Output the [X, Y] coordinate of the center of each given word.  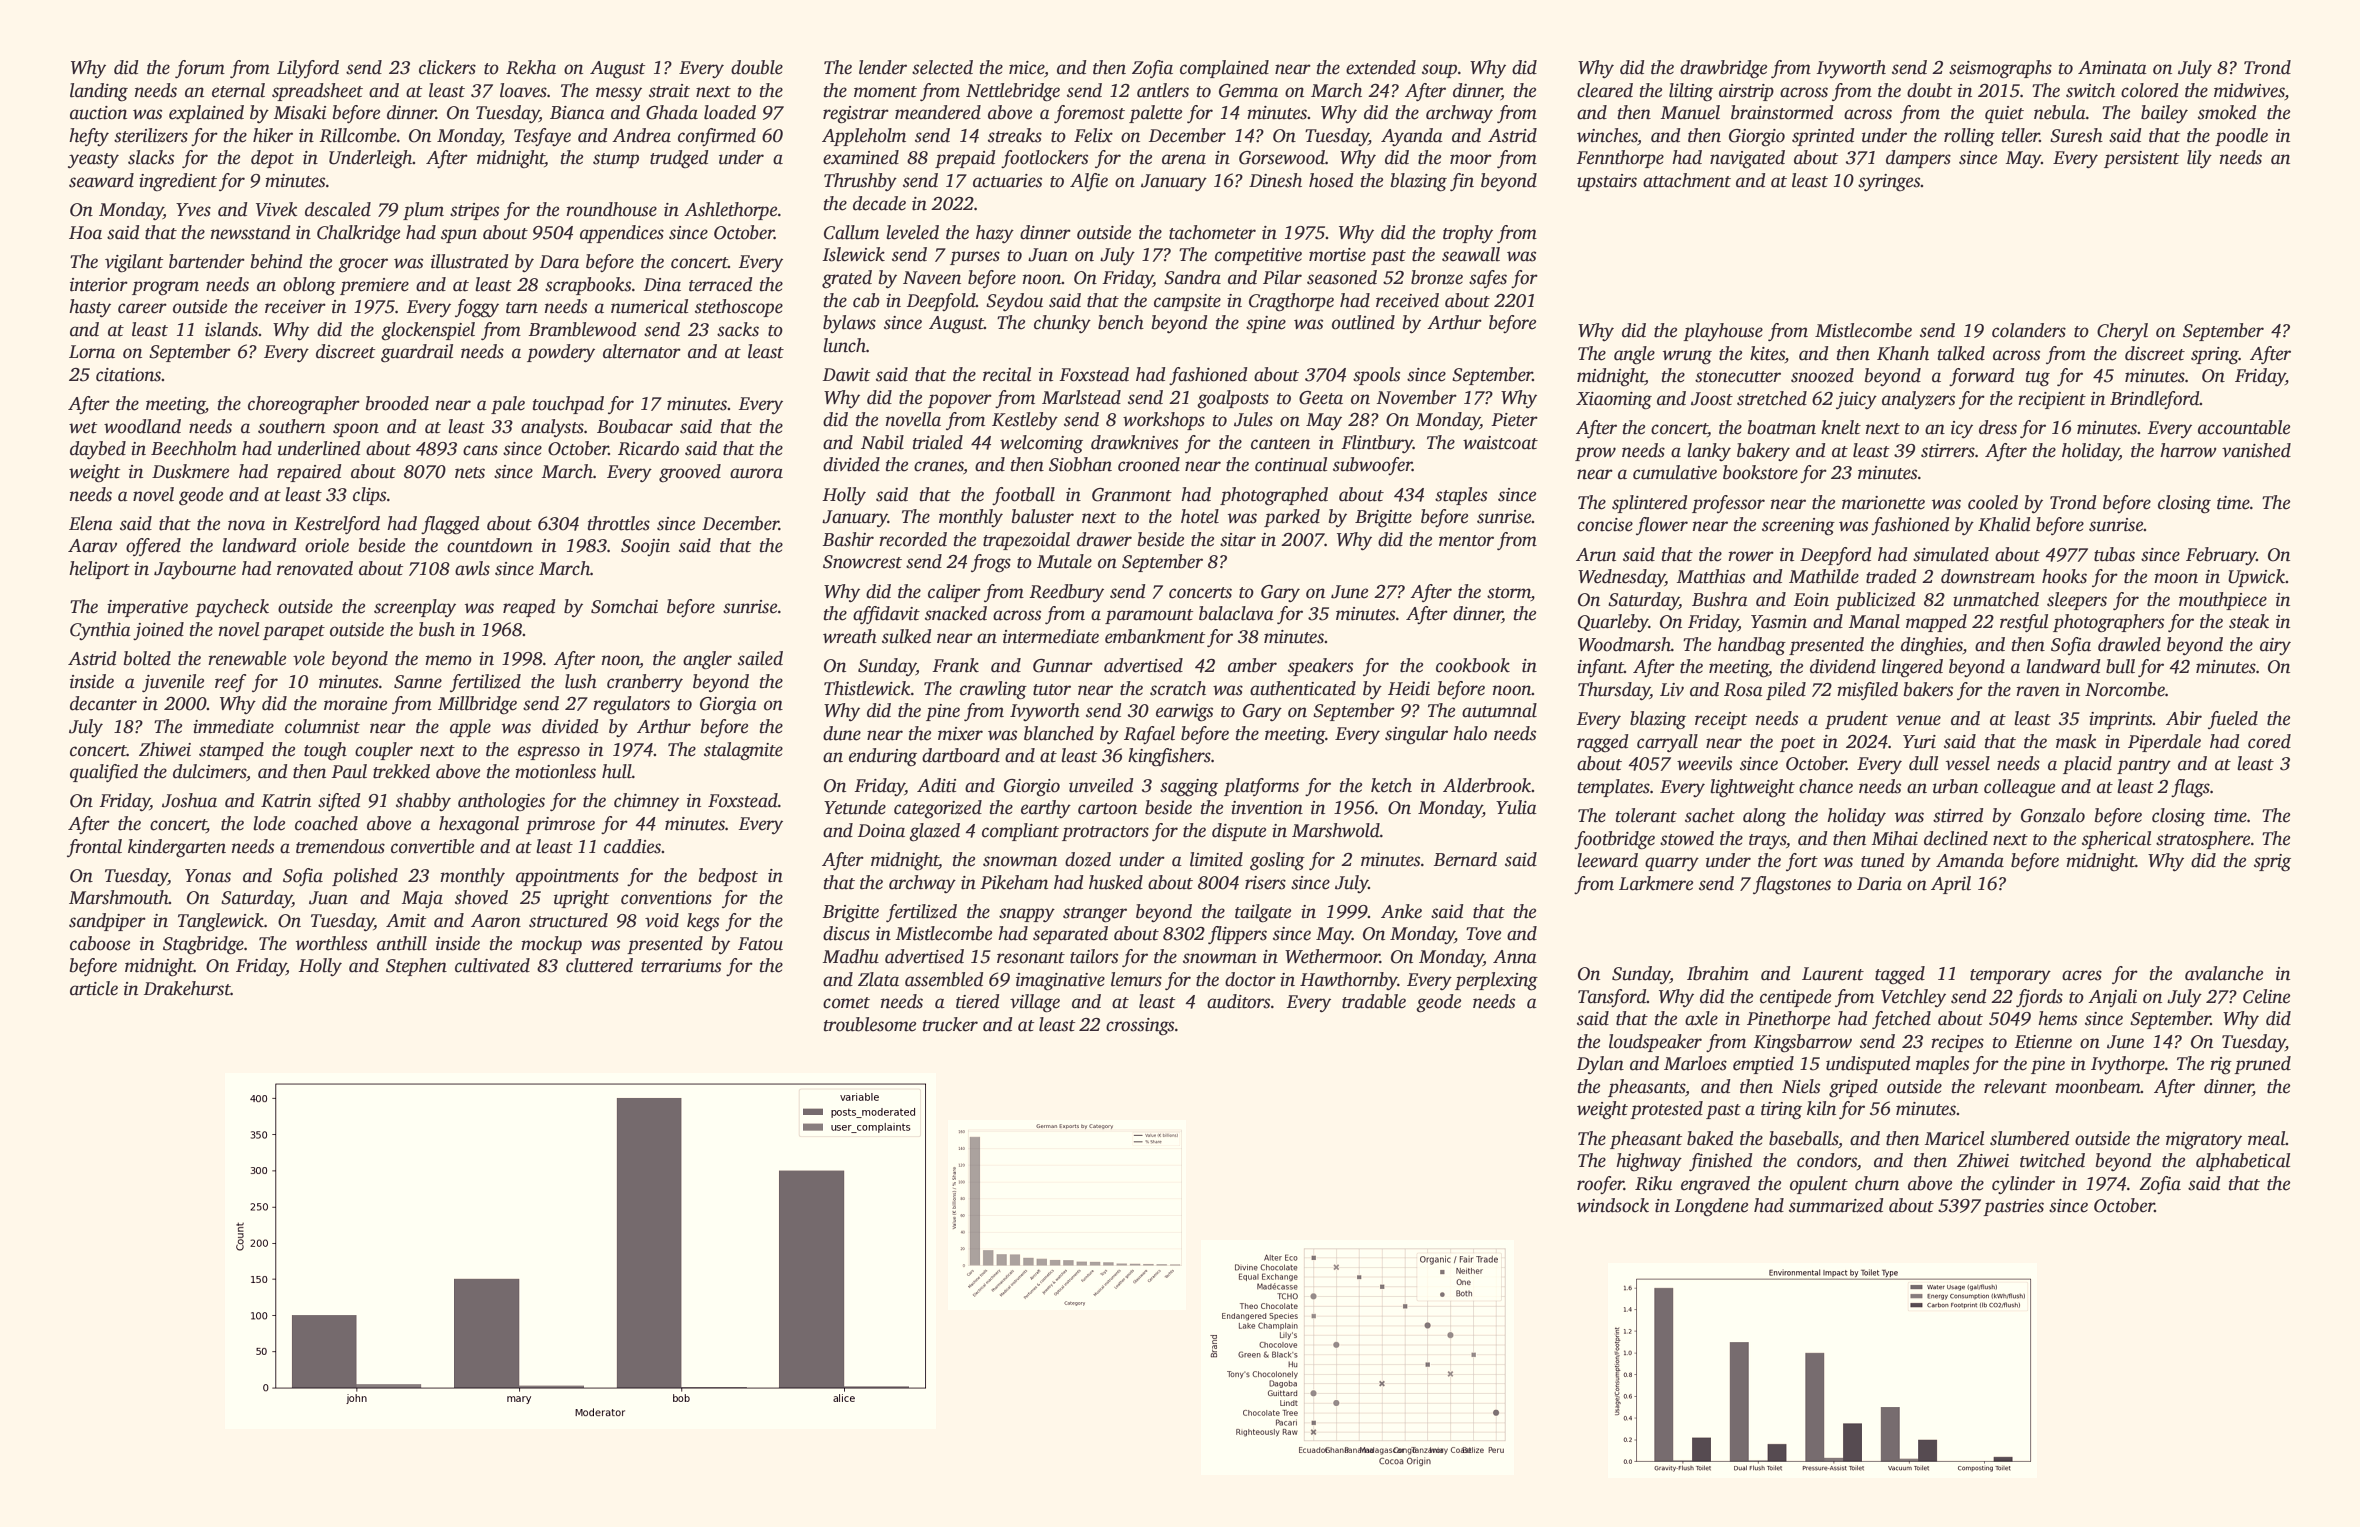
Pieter [1514, 420]
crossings [1140, 1027]
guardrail [417, 353]
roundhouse [611, 209]
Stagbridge [203, 945]
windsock [1613, 1205]
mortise [1337, 255]
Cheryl [2122, 332]
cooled [1993, 502]
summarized [1836, 1205]
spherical [2116, 840]
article [94, 988]
